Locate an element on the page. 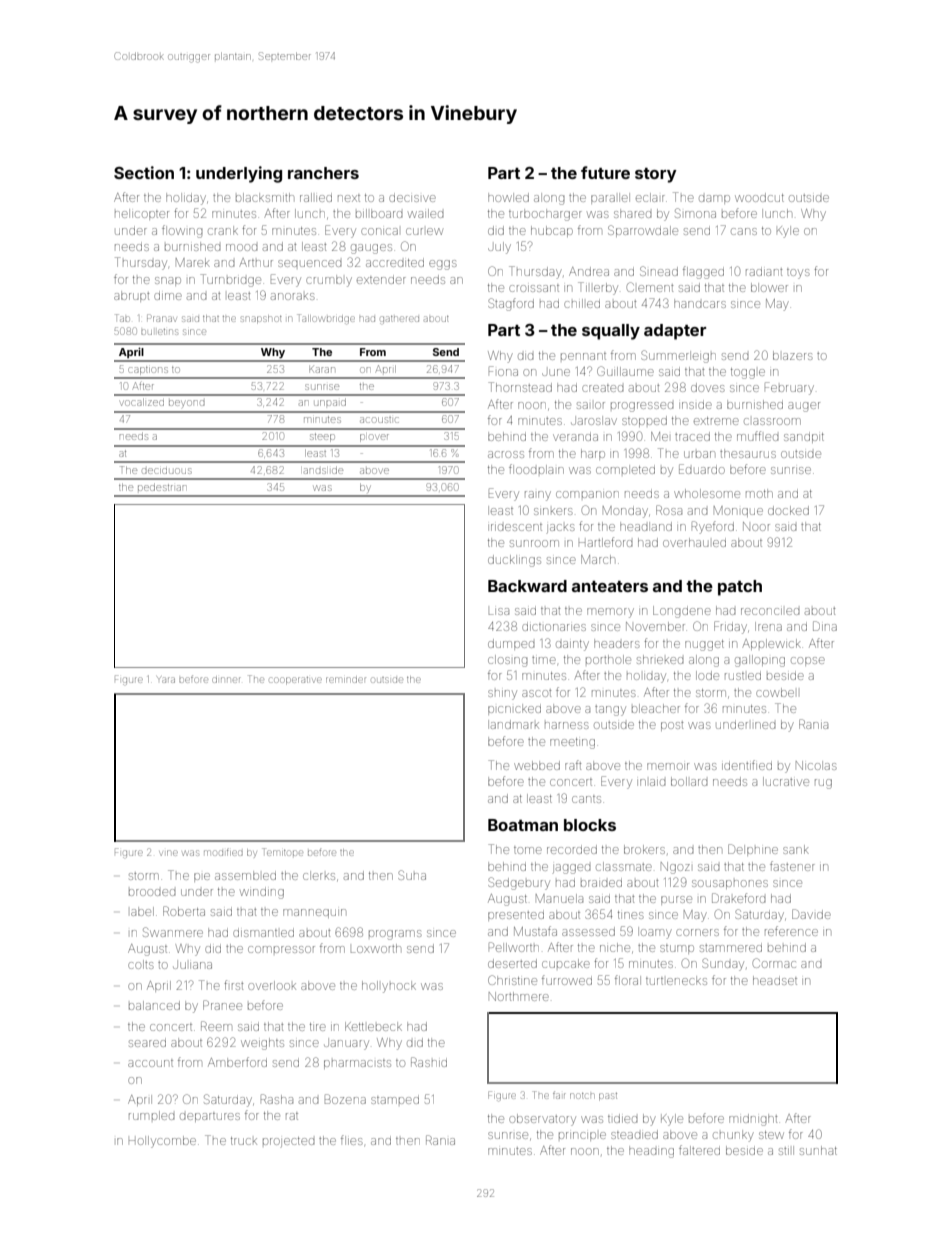 This document has height=1233, width=952. Suha is located at coordinates (412, 875).
